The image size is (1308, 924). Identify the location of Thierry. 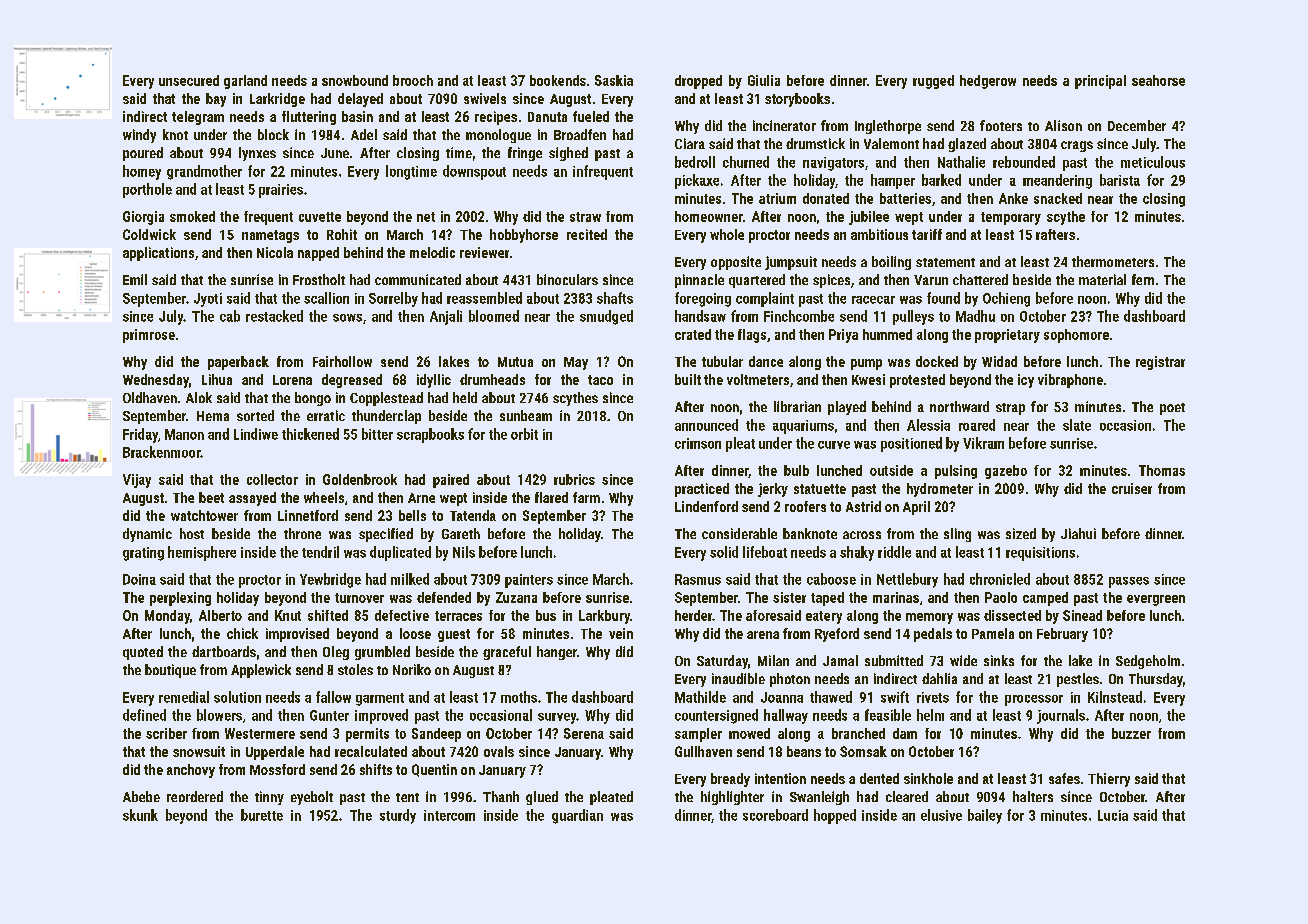
(1109, 780).
